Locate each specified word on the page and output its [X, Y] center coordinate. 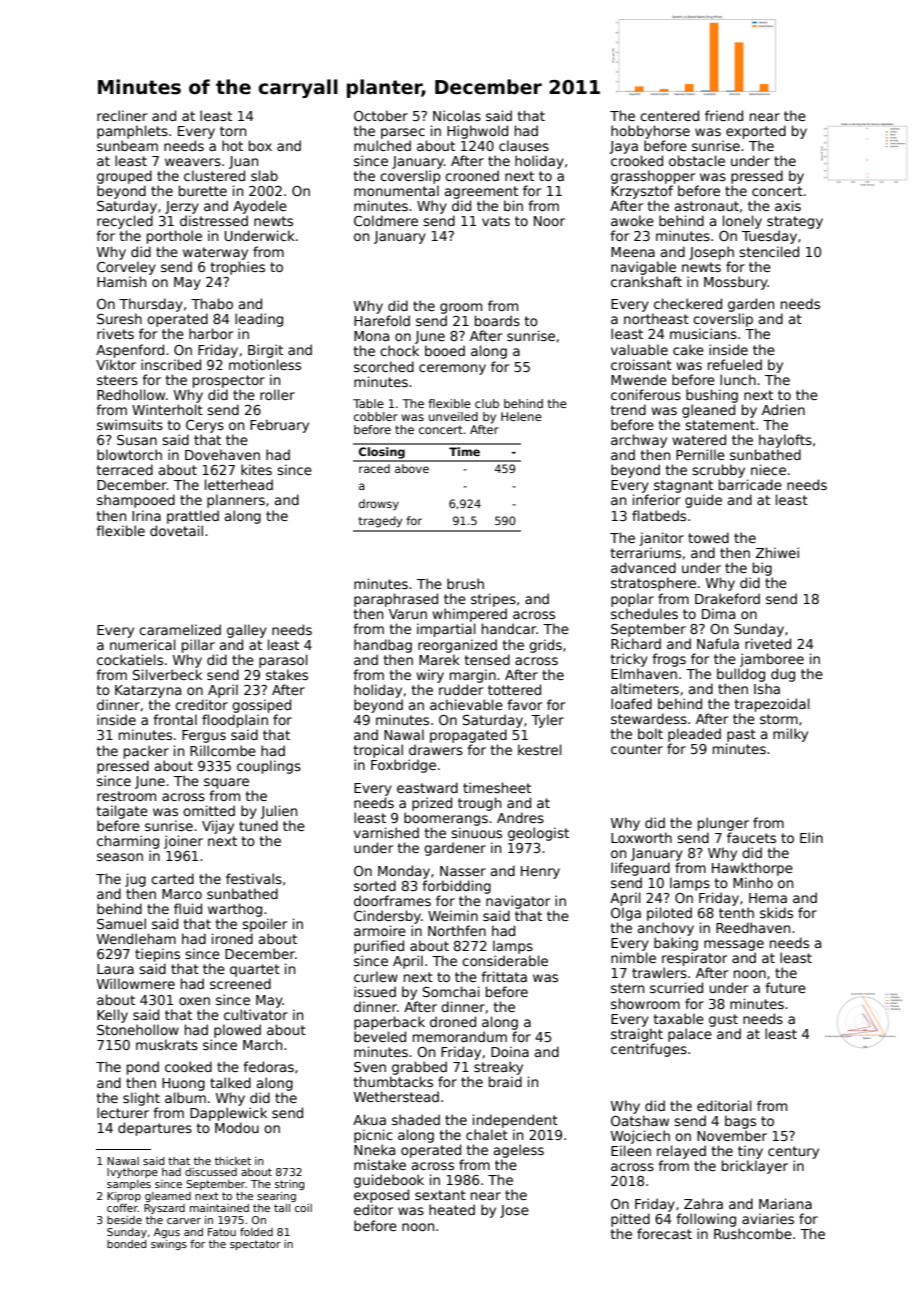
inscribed [171, 364]
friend [724, 115]
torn [233, 131]
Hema [768, 898]
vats [496, 221]
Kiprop [124, 1197]
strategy [795, 222]
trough [479, 804]
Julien [278, 812]
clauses [524, 145]
